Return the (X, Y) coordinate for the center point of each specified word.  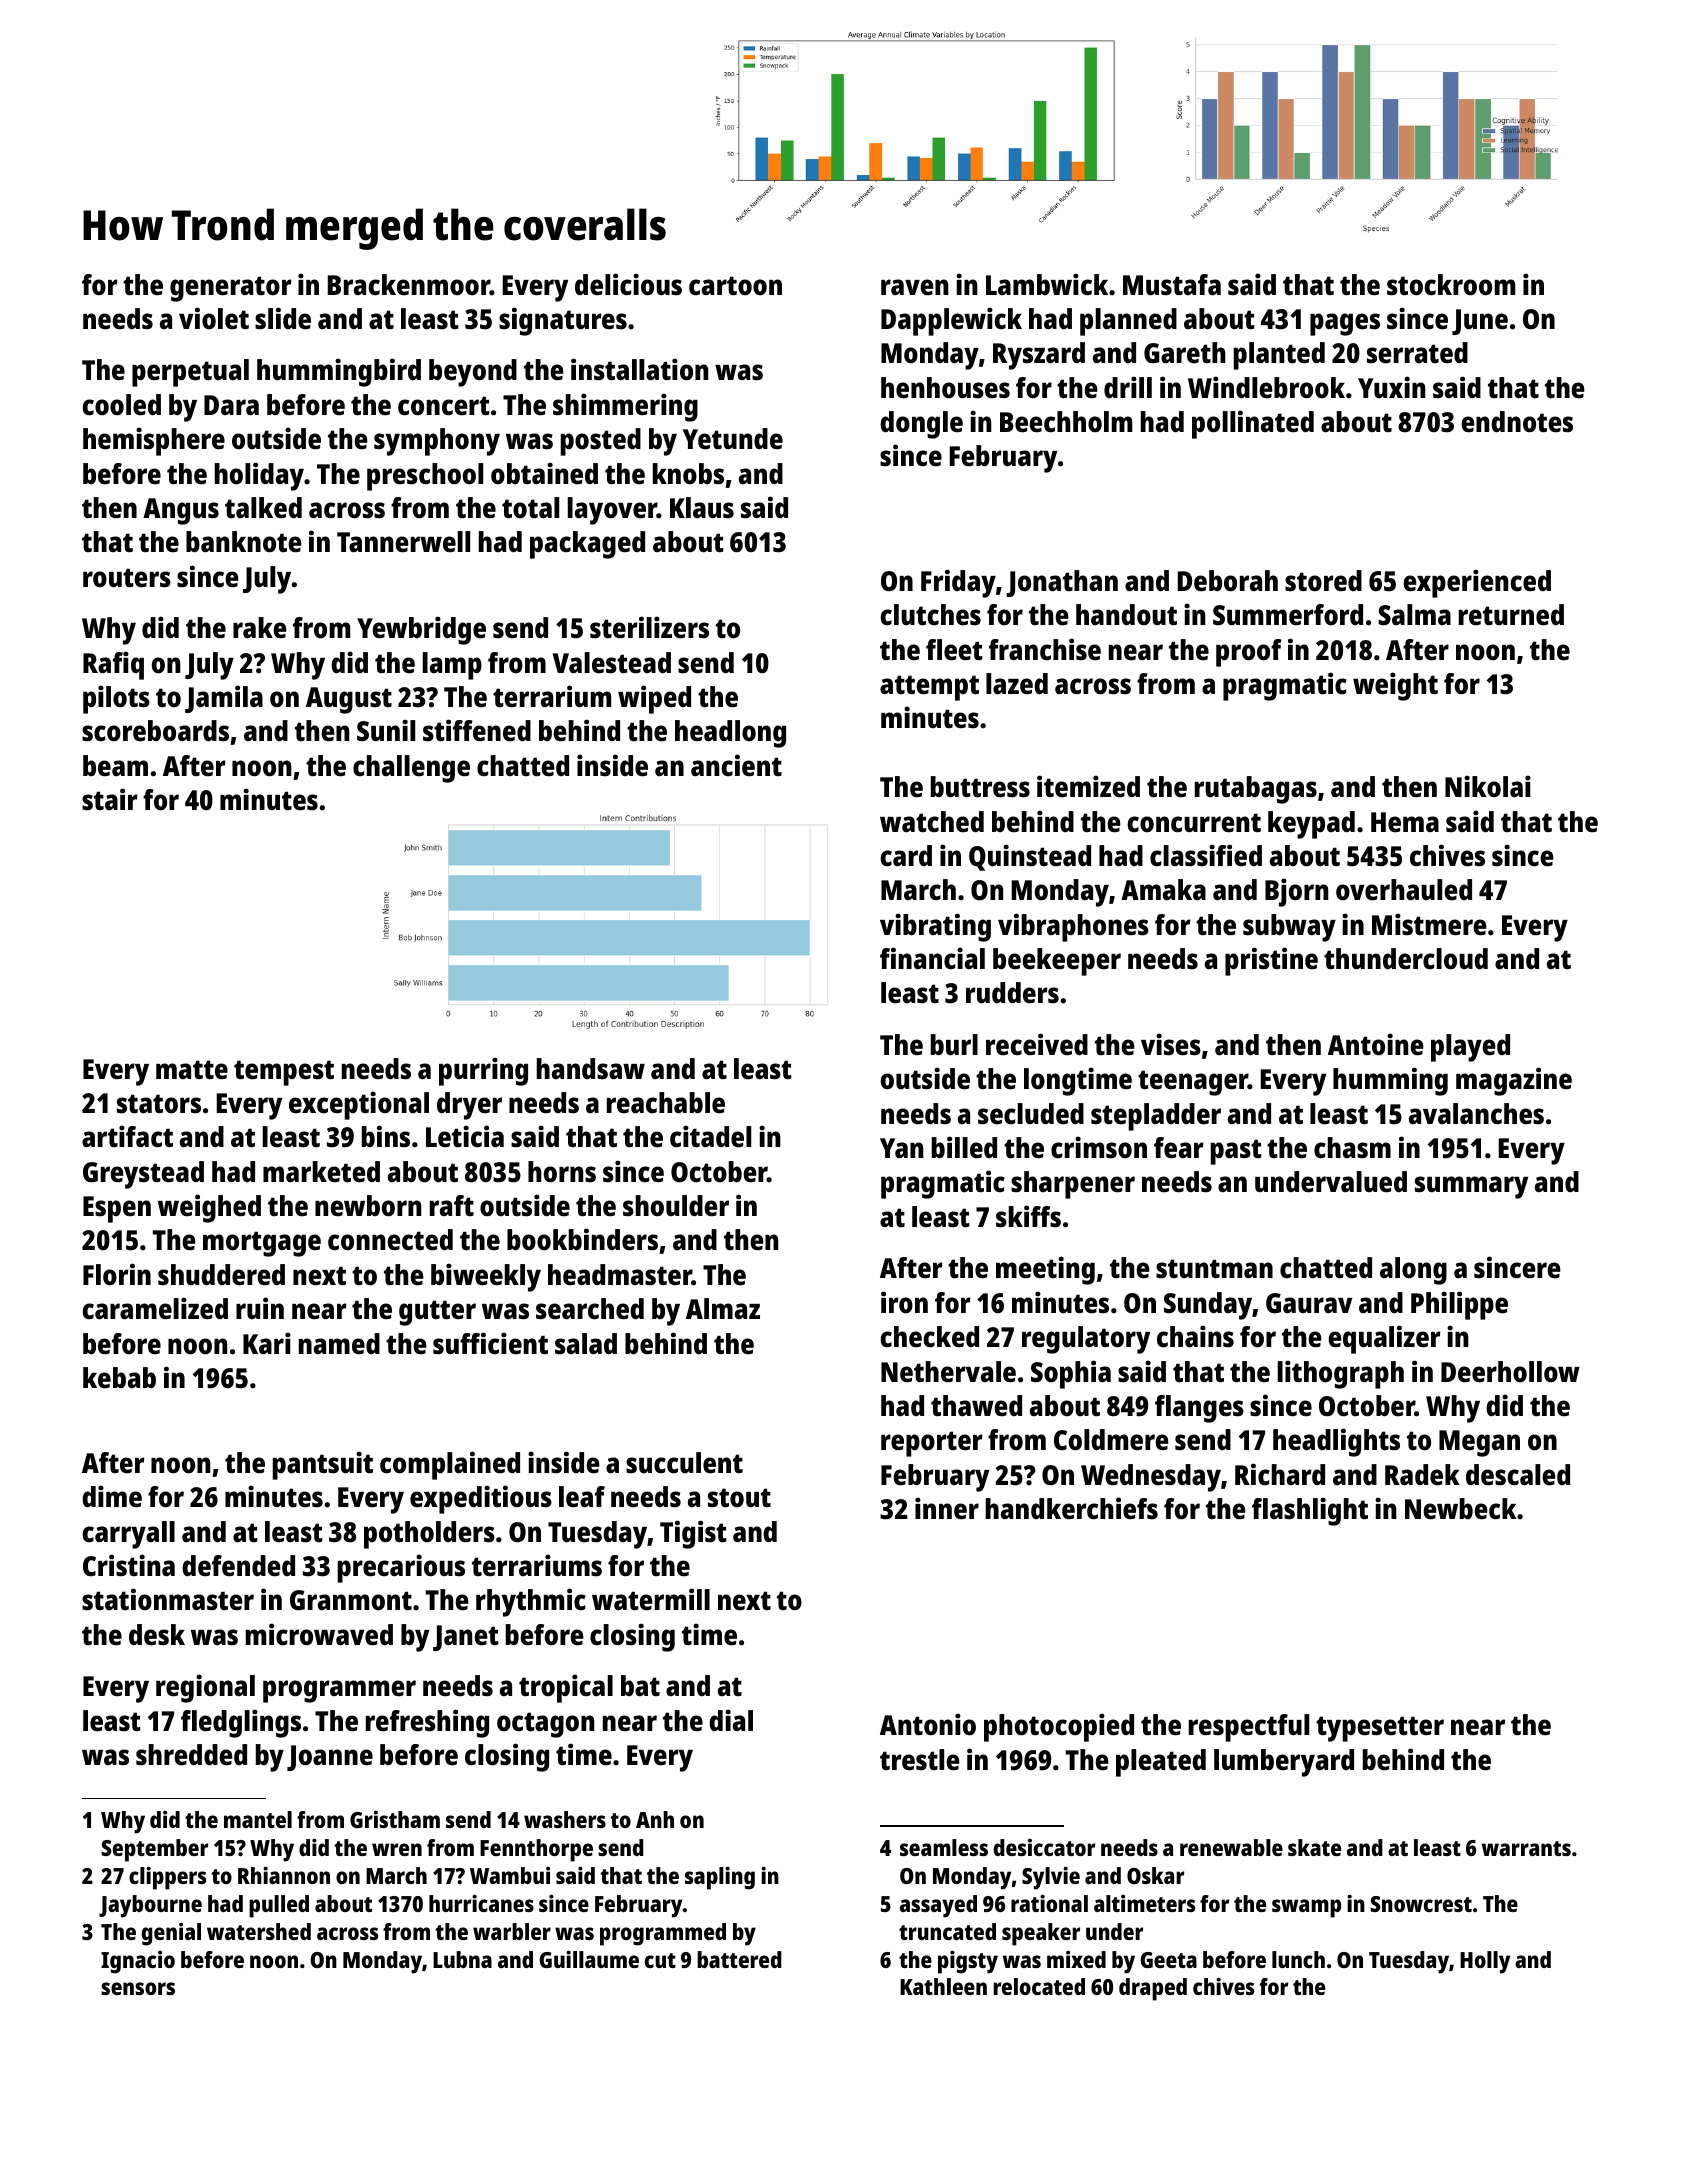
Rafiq (113, 665)
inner (947, 1508)
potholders (429, 1535)
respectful (1249, 1728)
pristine (1271, 961)
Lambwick (1047, 284)
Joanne (330, 1758)
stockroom (1451, 285)
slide (283, 318)
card (906, 856)
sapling (720, 1878)
